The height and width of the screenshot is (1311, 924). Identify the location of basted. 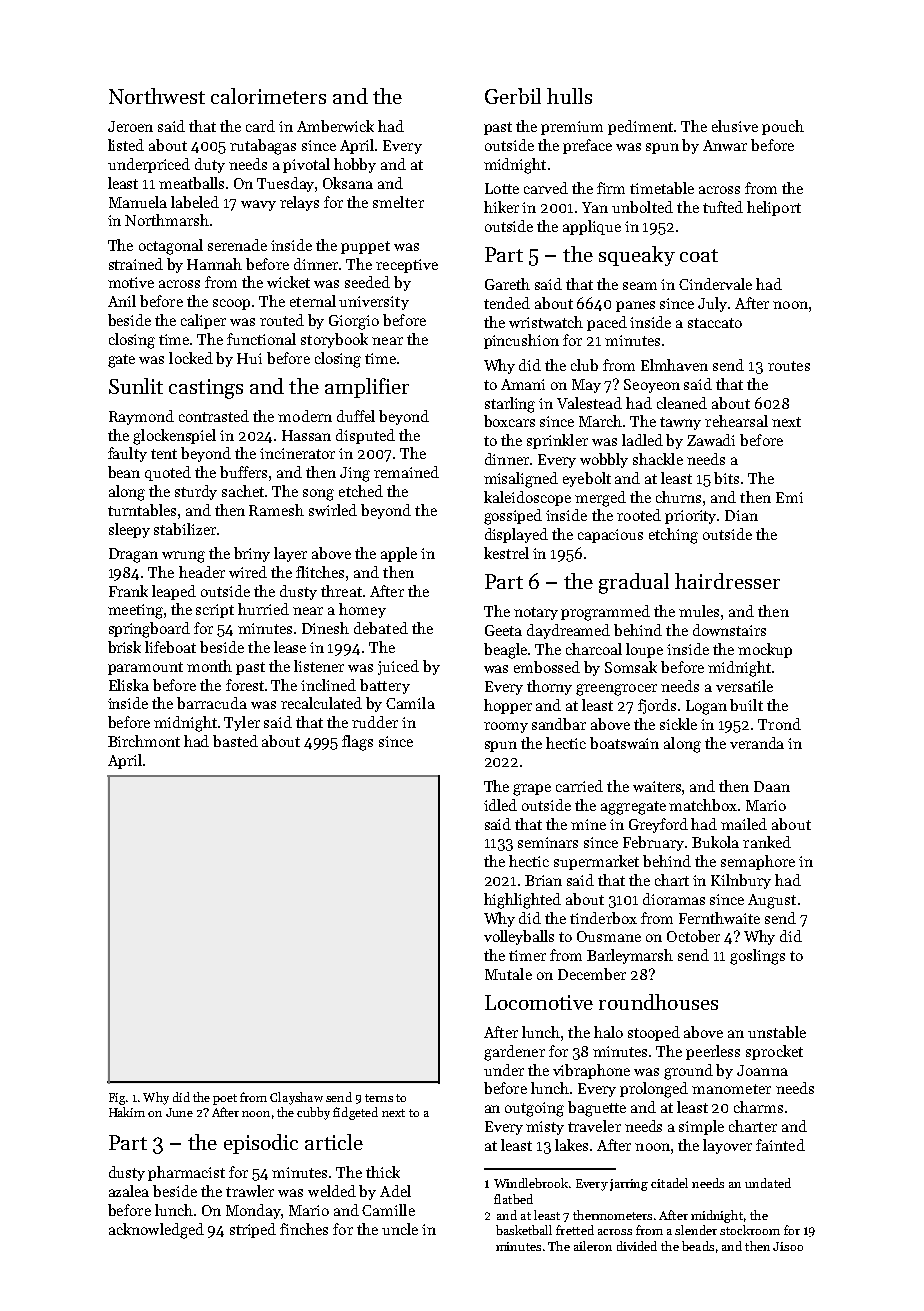
(235, 741).
